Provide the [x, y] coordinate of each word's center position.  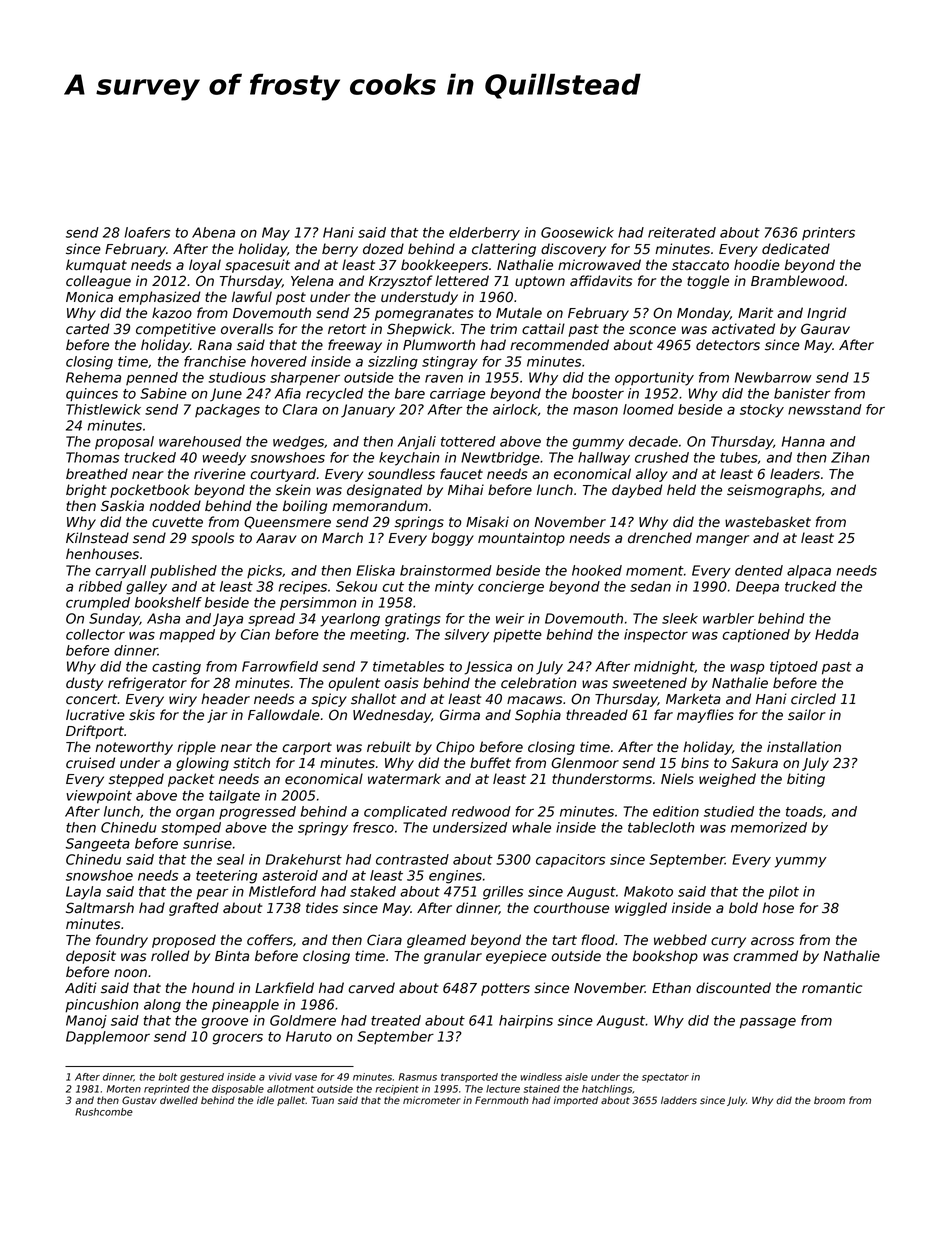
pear [212, 894]
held [681, 490]
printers [828, 233]
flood [598, 940]
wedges [298, 443]
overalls [247, 329]
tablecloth [661, 827]
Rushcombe [104, 1112]
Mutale [519, 313]
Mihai [466, 490]
